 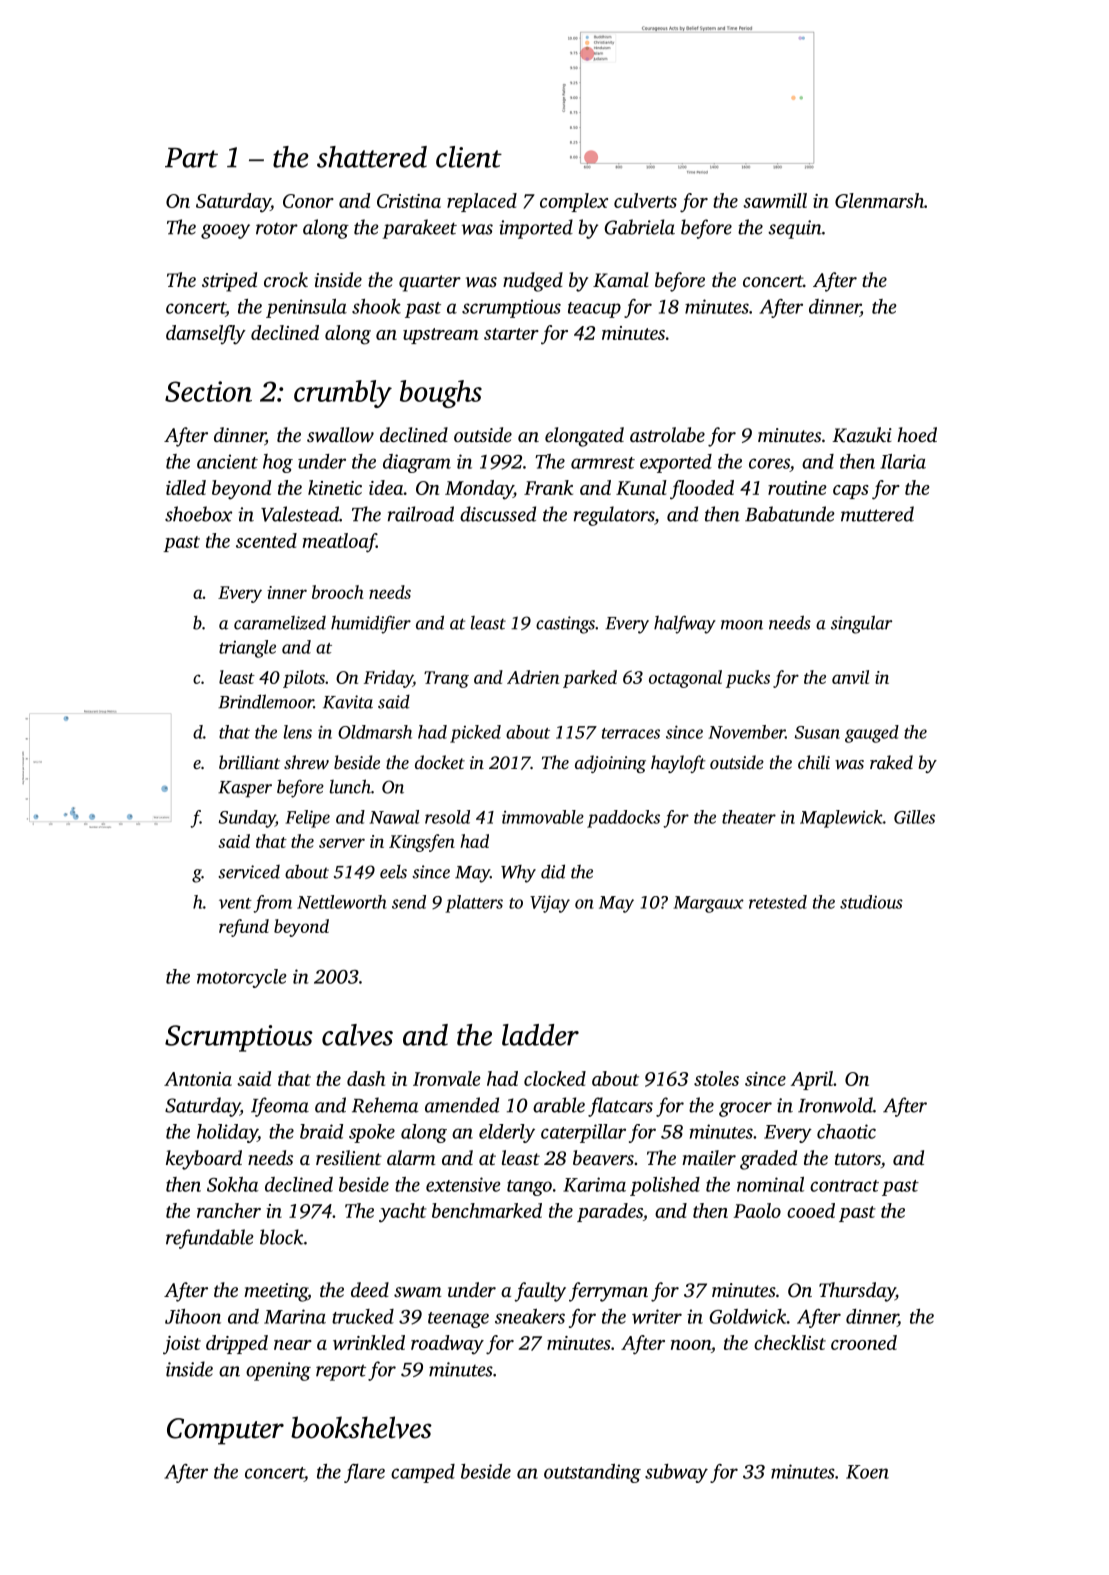 What do you see at coordinates (229, 282) in the document?
I see `striped` at bounding box center [229, 282].
